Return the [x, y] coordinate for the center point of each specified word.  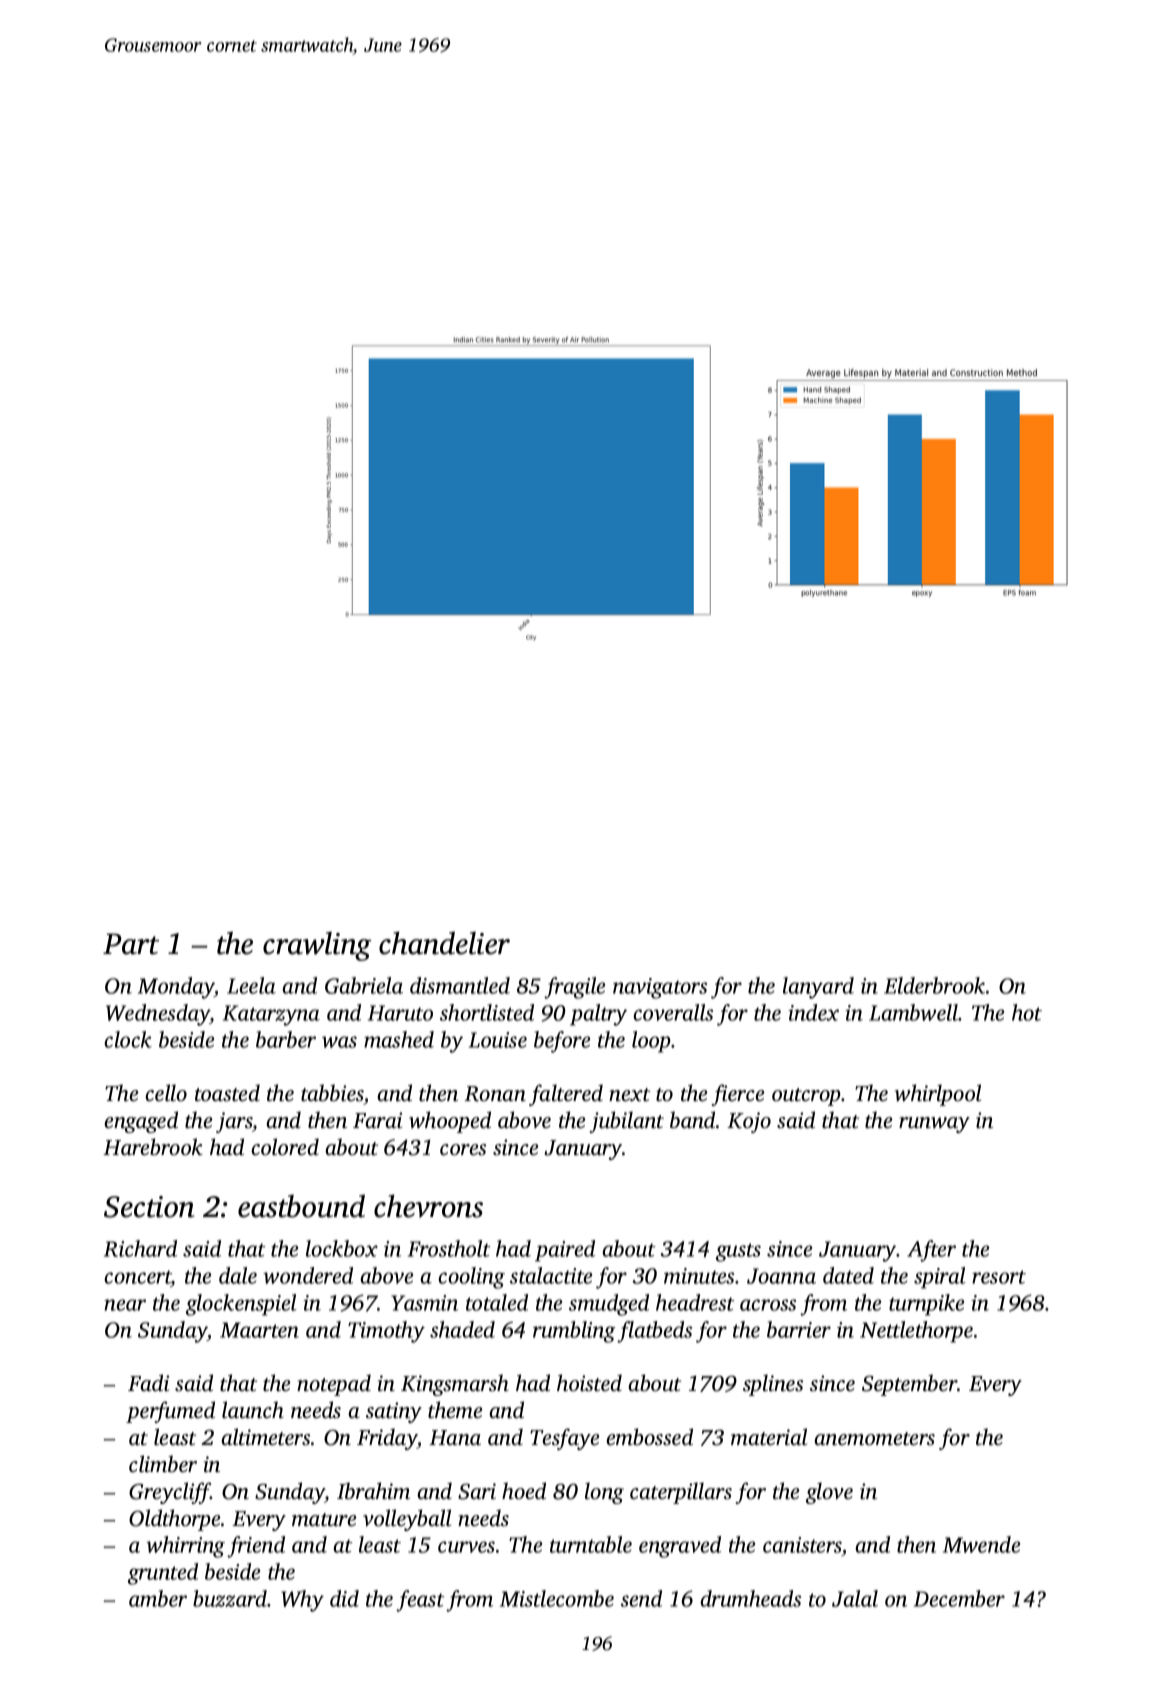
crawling [317, 946]
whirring [185, 1547]
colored [285, 1146]
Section [149, 1207]
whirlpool [938, 1095]
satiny [394, 1412]
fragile [574, 988]
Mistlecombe [557, 1598]
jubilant [627, 1122]
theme [455, 1410]
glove [829, 1493]
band [692, 1119]
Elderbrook [934, 985]
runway [934, 1125]
